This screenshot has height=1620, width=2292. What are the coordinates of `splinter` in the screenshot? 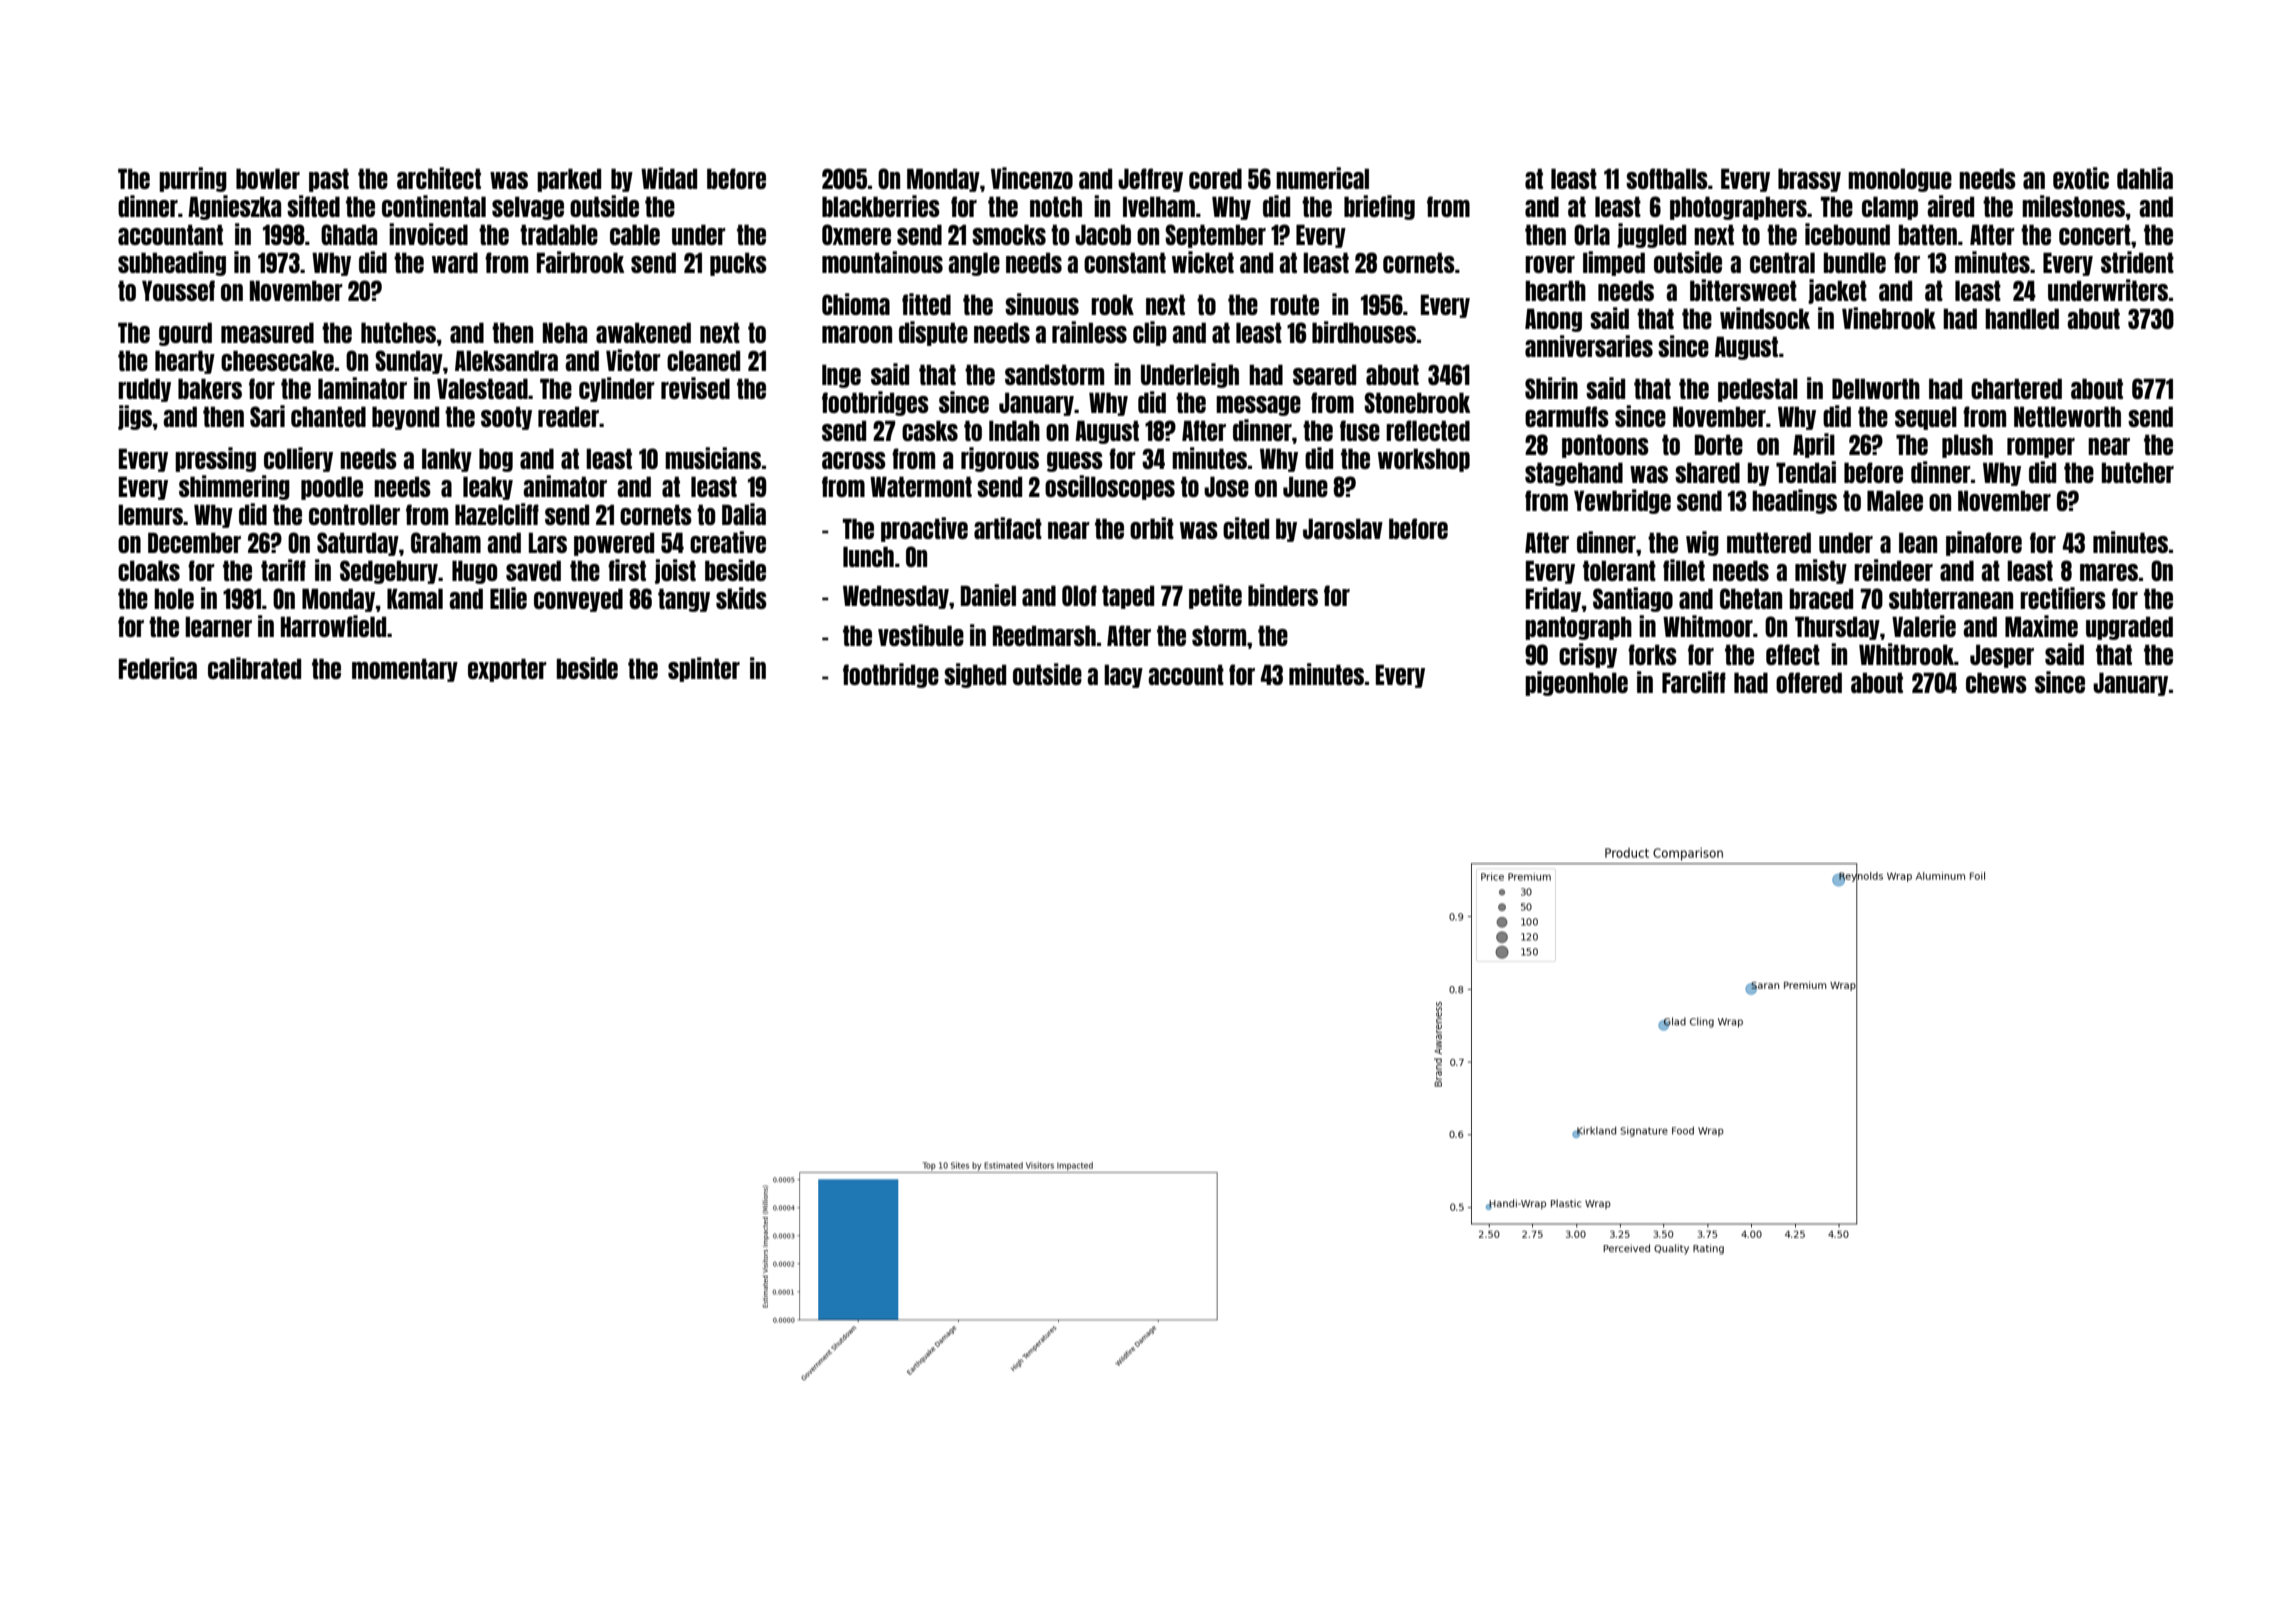 It's located at (704, 669).
